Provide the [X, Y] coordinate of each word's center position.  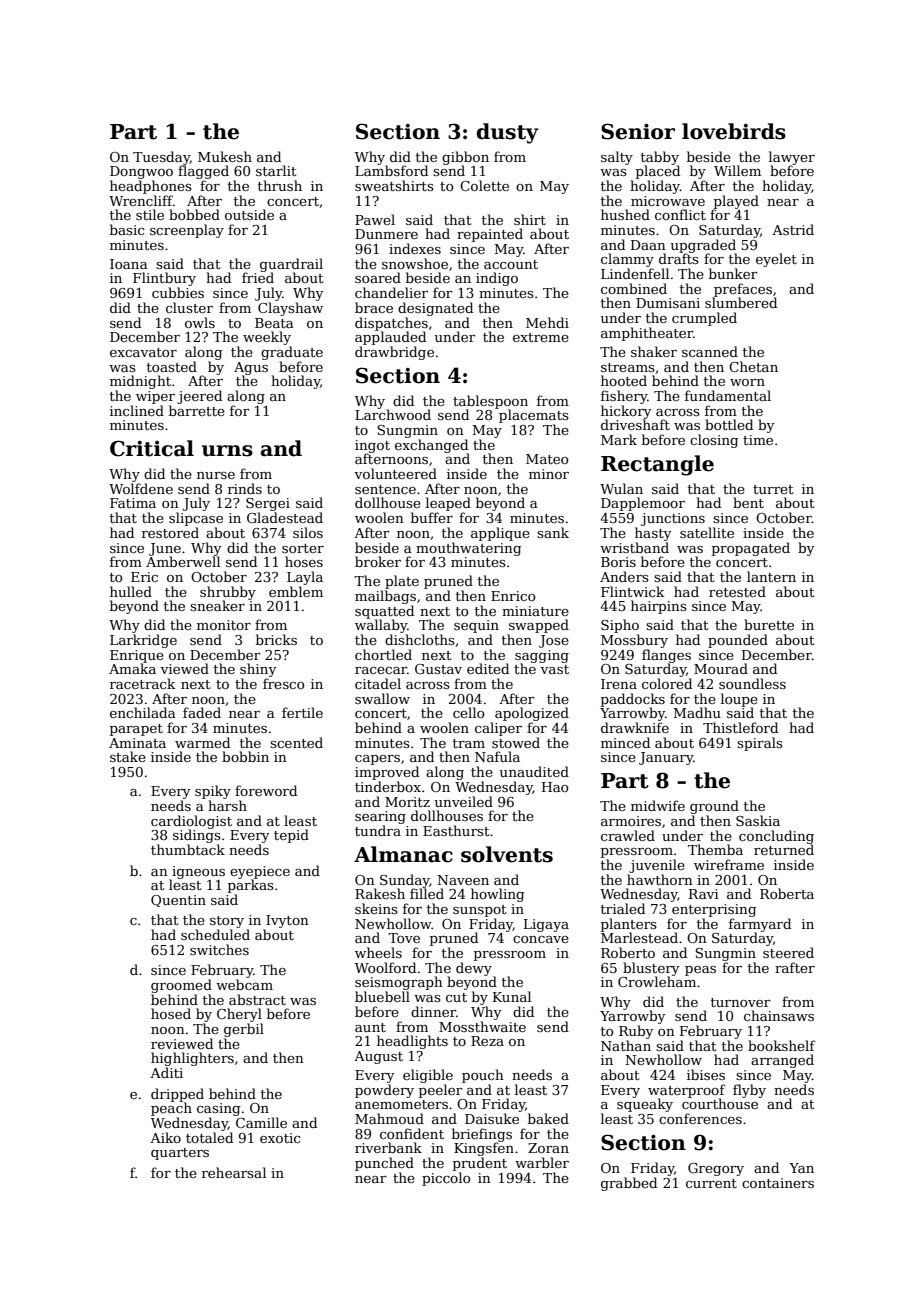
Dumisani [668, 303]
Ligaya [546, 925]
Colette [484, 185]
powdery [384, 1091]
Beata [274, 323]
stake [128, 756]
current [711, 1183]
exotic [280, 1138]
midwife [658, 805]
